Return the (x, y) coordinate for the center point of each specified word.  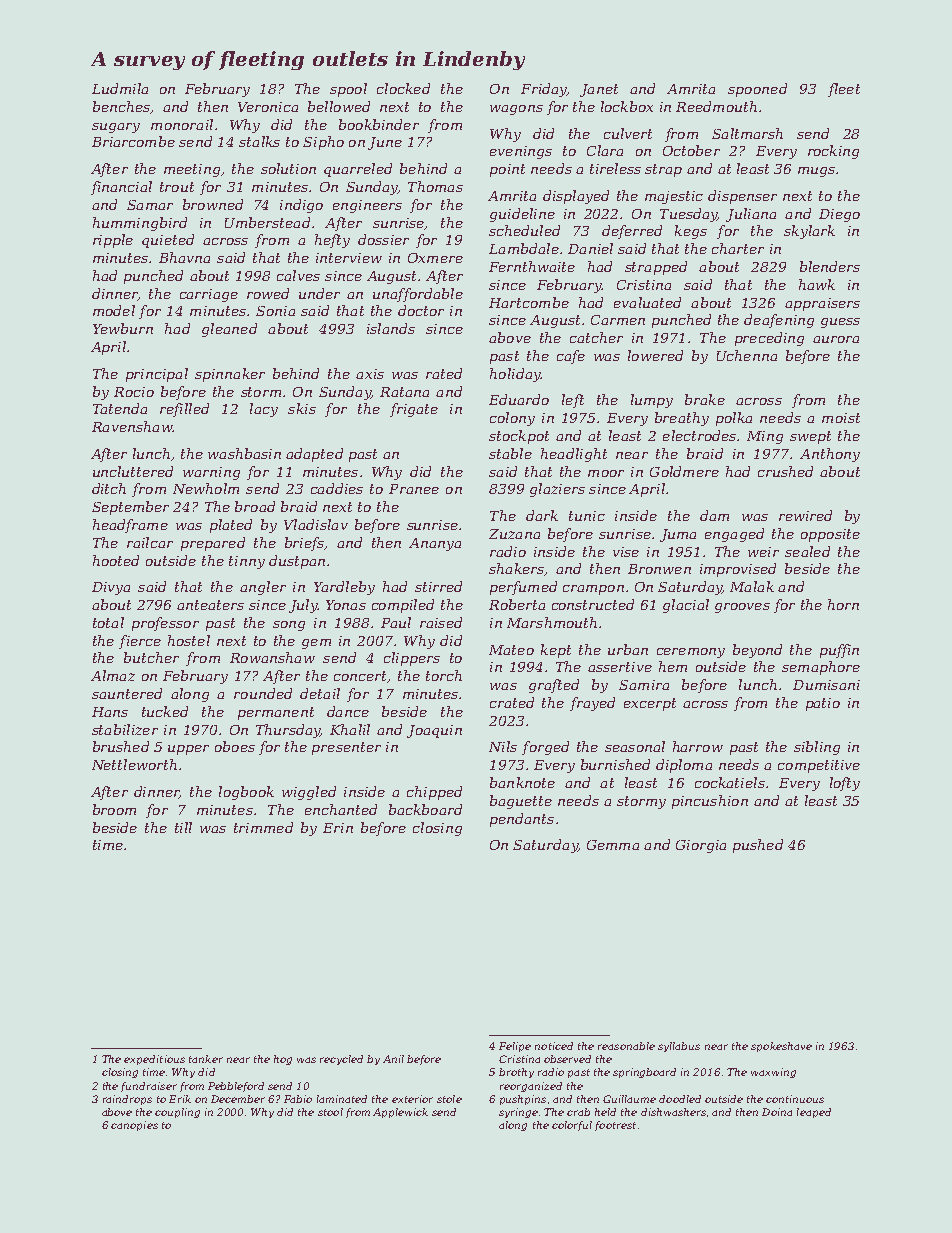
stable (510, 453)
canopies (134, 1126)
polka (734, 419)
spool (348, 90)
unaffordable (418, 295)
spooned (757, 90)
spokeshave (781, 1047)
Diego (839, 215)
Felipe (515, 1047)
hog (283, 1060)
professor (165, 624)
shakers (516, 568)
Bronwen (659, 569)
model (114, 310)
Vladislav (316, 524)
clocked (403, 88)
